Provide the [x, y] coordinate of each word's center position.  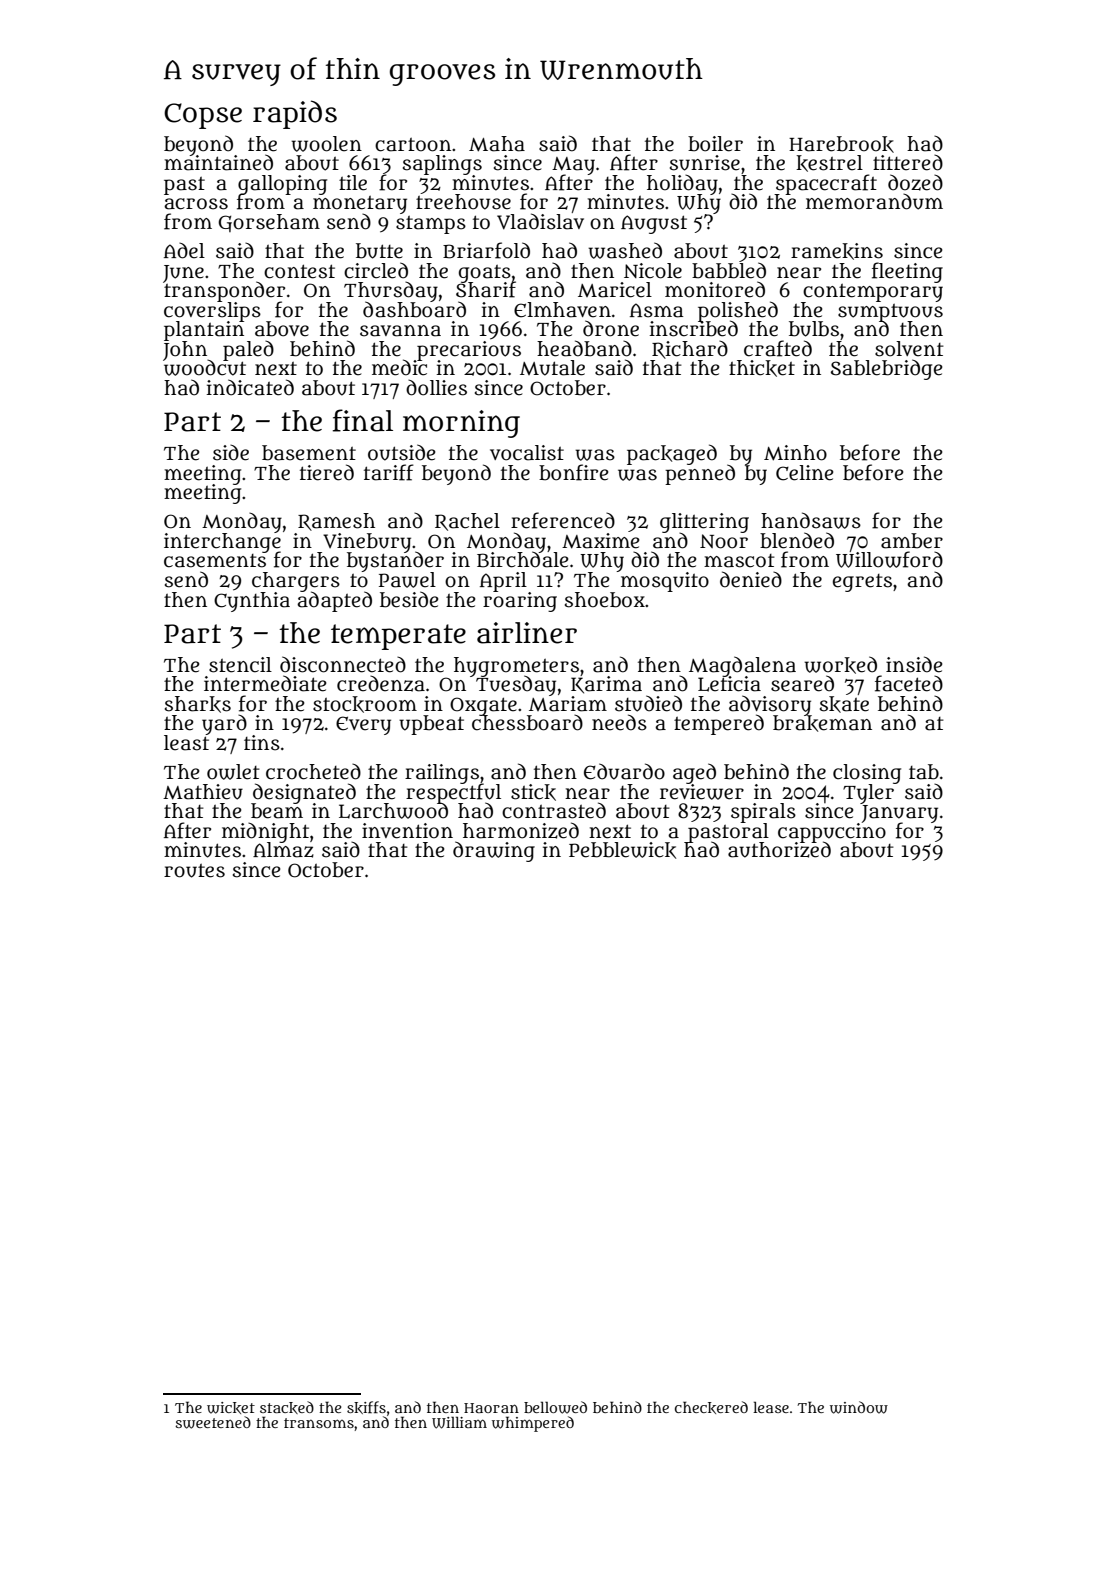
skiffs [366, 1407]
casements [215, 561]
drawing [494, 851]
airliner [527, 633]
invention [407, 831]
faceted [909, 683]
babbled [729, 270]
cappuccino [832, 832]
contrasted [554, 810]
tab [924, 772]
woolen [326, 144]
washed [625, 250]
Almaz [283, 850]
